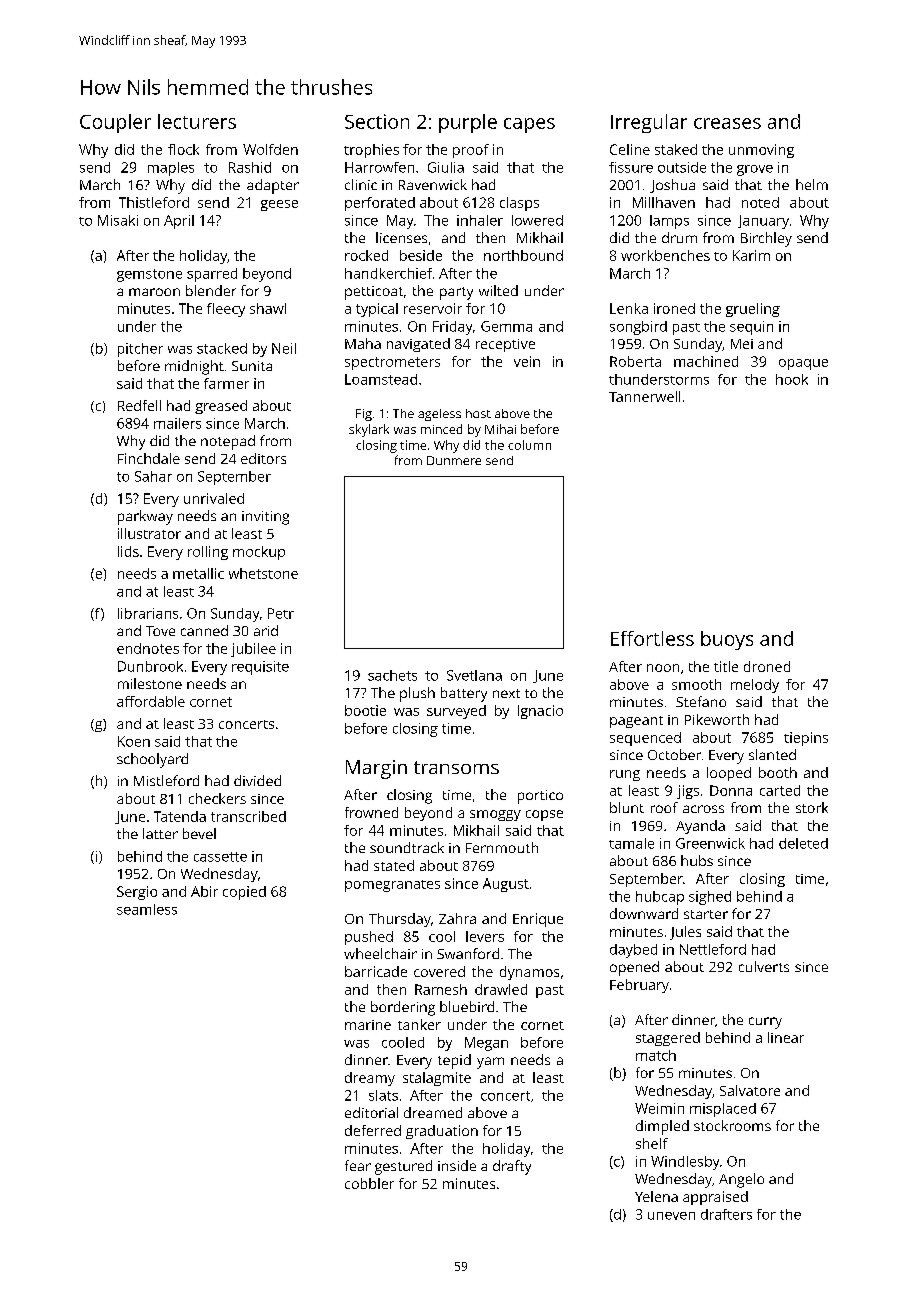 The image size is (908, 1316). I want to click on marine, so click(368, 1025).
